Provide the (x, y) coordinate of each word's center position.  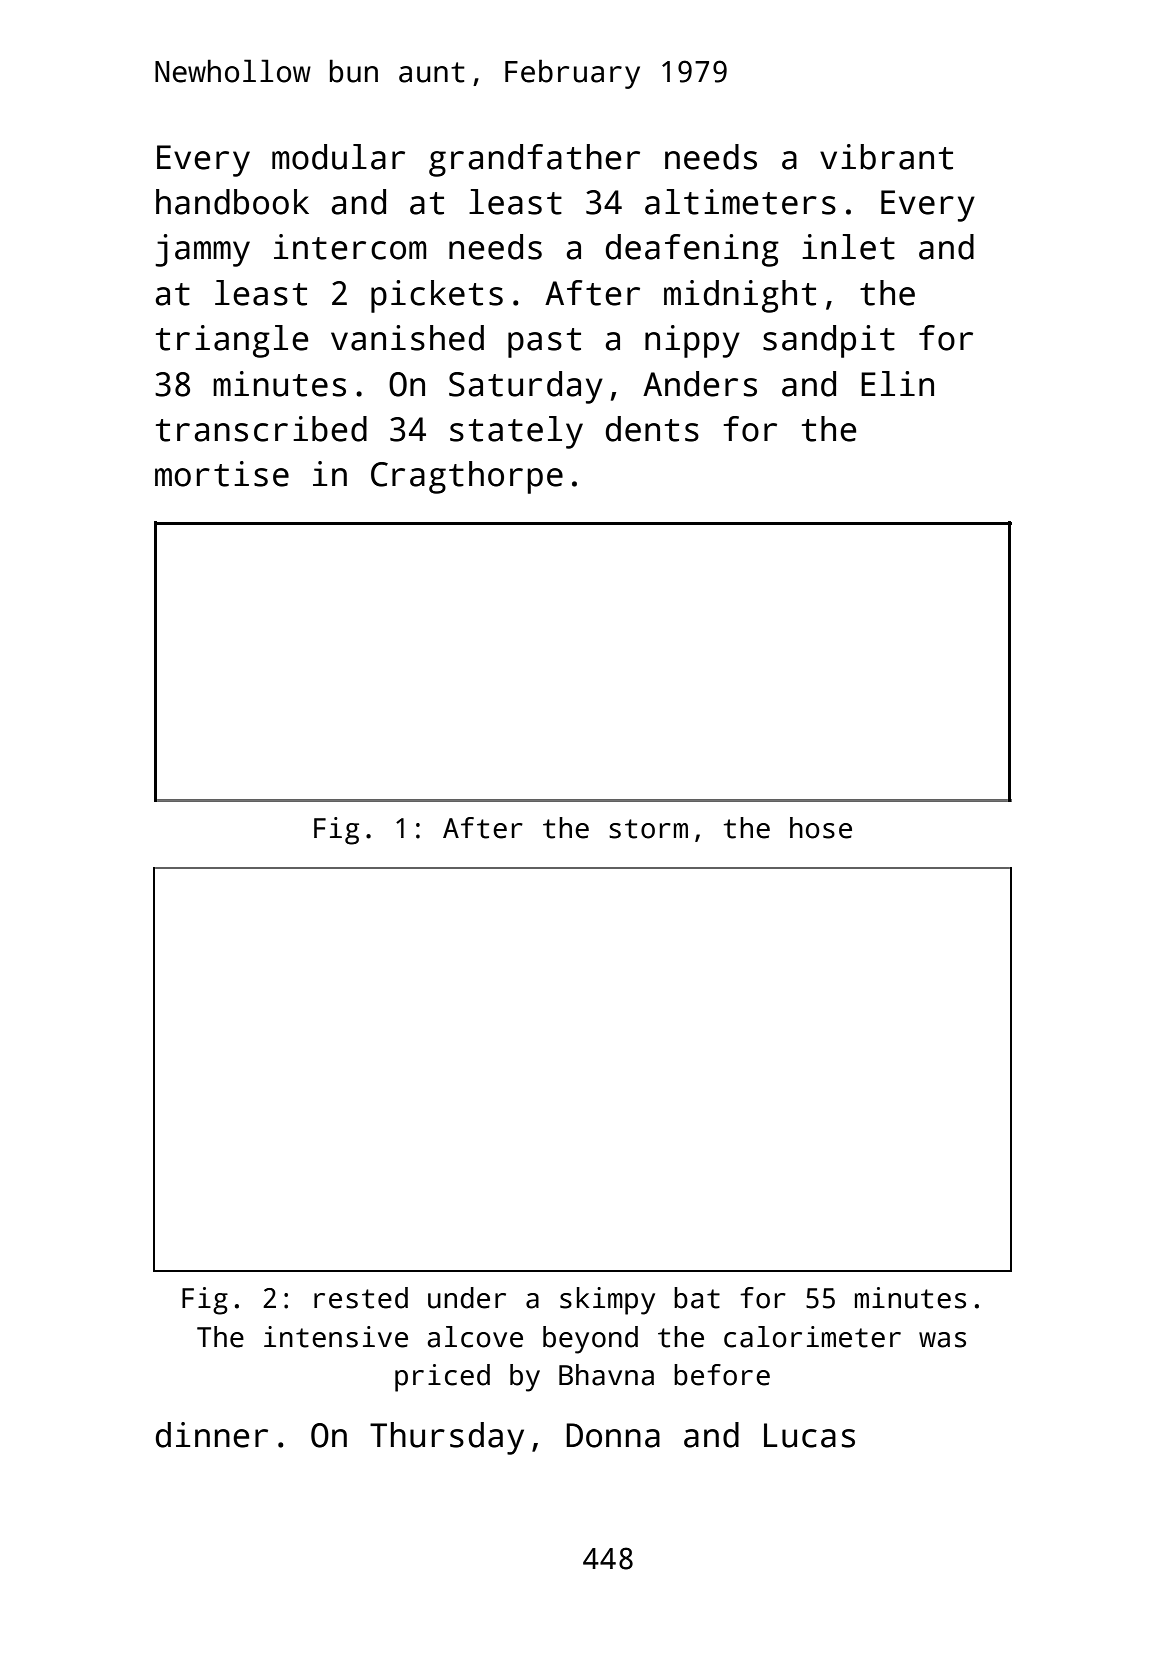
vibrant (886, 157)
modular (338, 157)
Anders (700, 384)
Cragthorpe (467, 477)
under (467, 1298)
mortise (222, 474)
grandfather (534, 160)
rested (361, 1298)
